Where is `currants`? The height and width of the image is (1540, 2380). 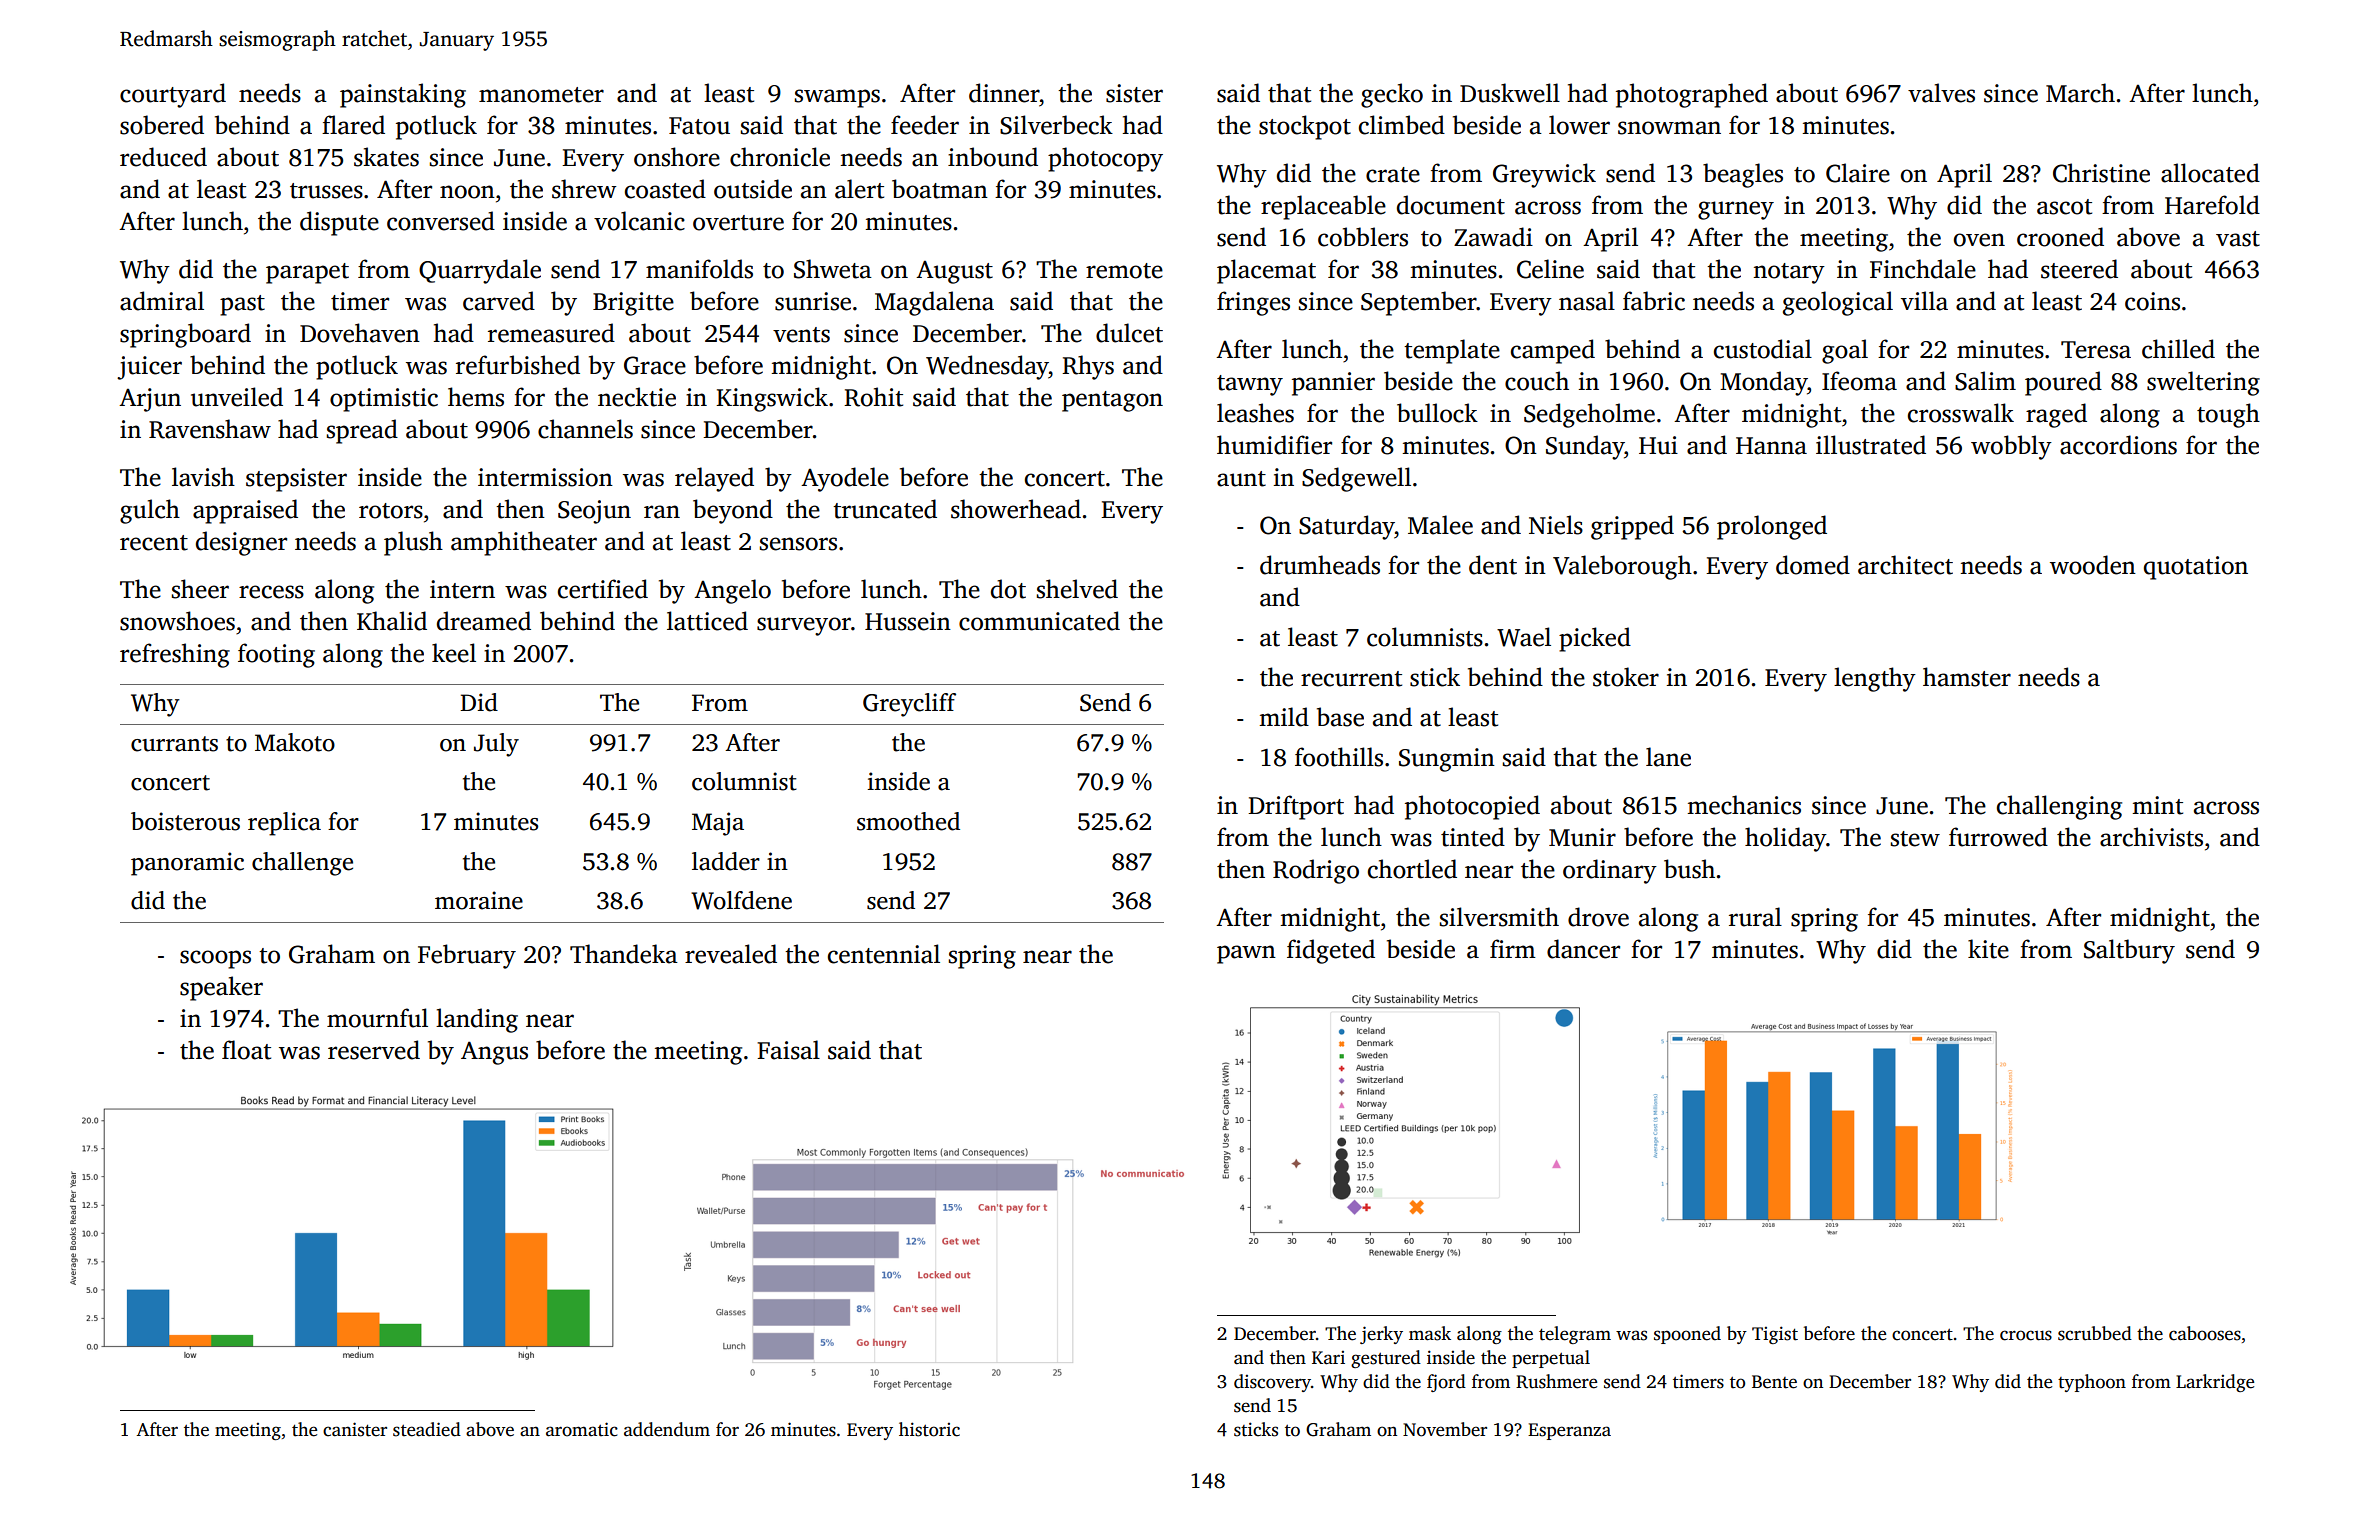
currants is located at coordinates (174, 744).
